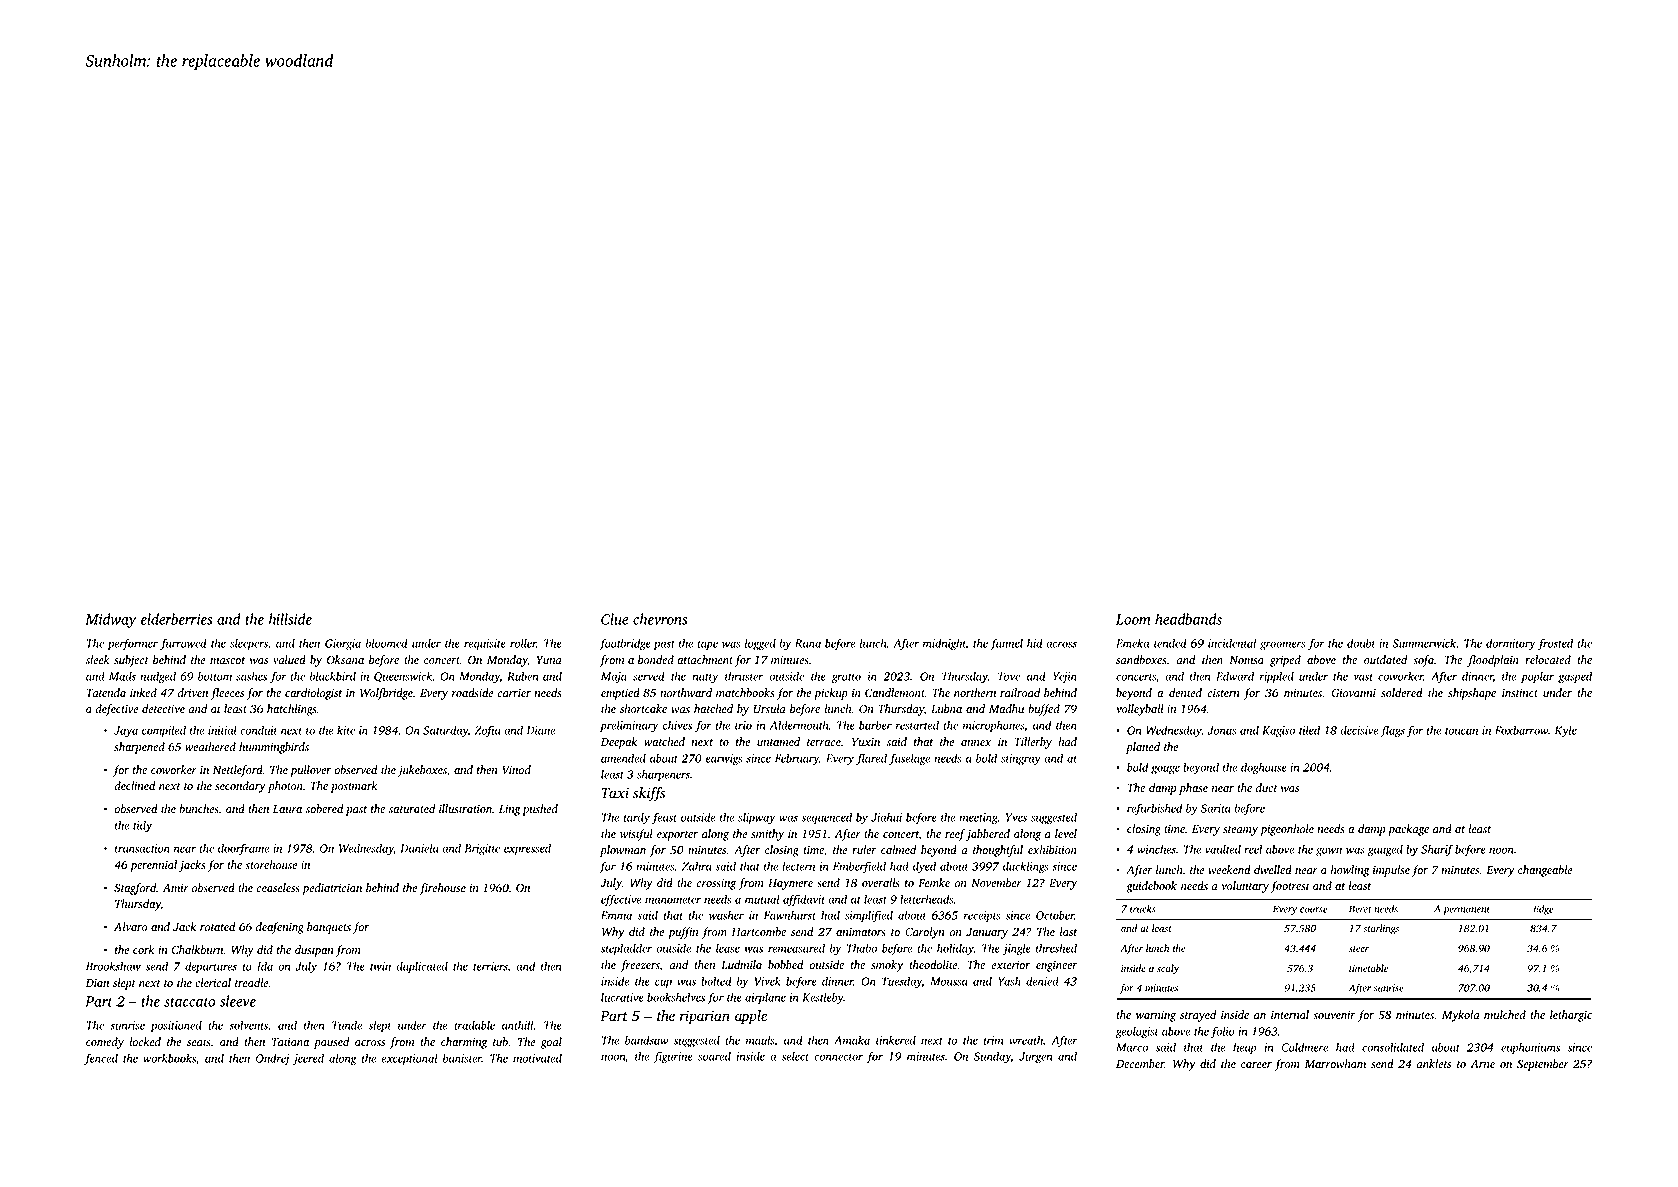 The height and width of the screenshot is (1187, 1678). I want to click on attachment, so click(705, 659).
